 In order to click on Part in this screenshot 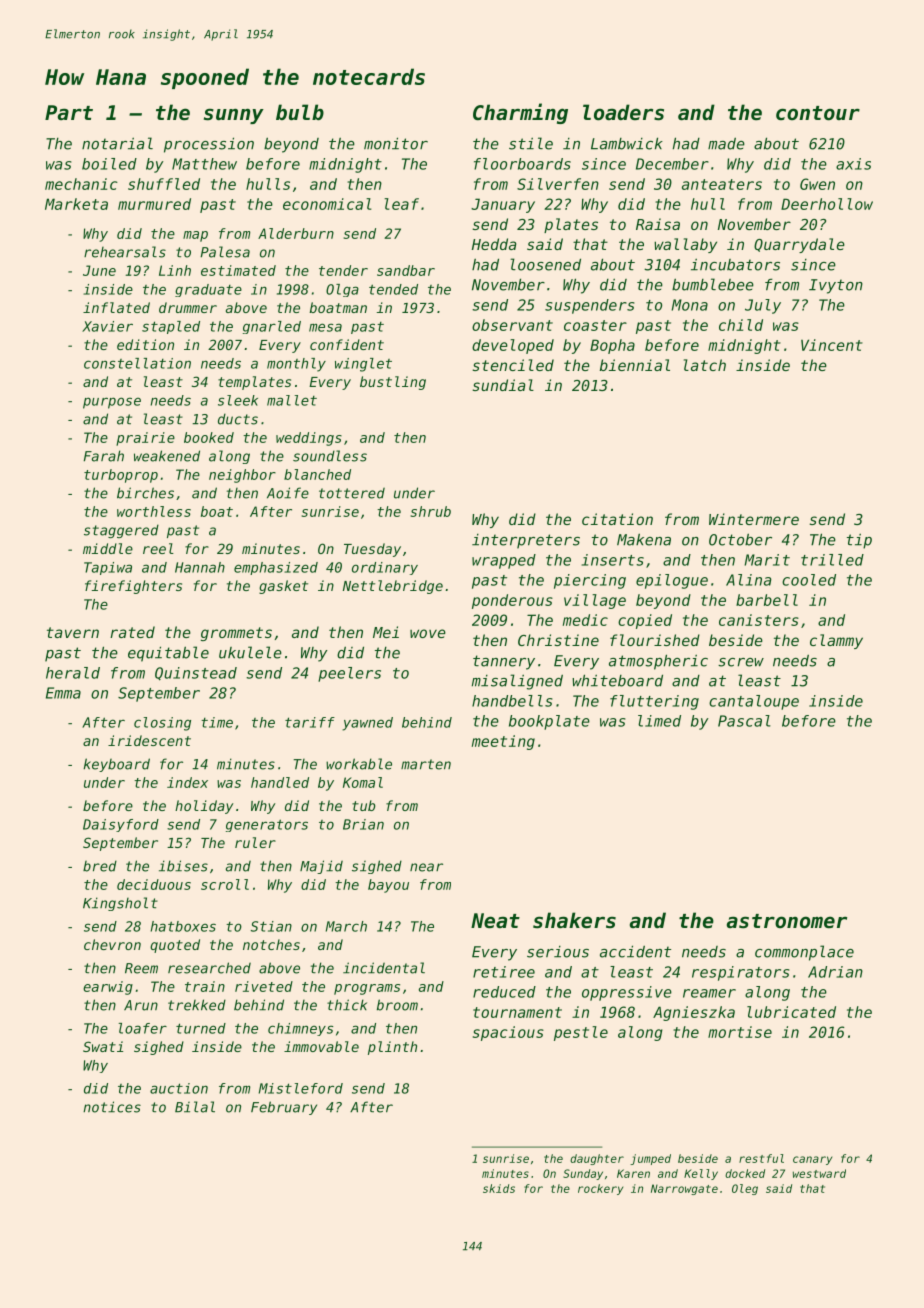, I will do `click(69, 112)`.
